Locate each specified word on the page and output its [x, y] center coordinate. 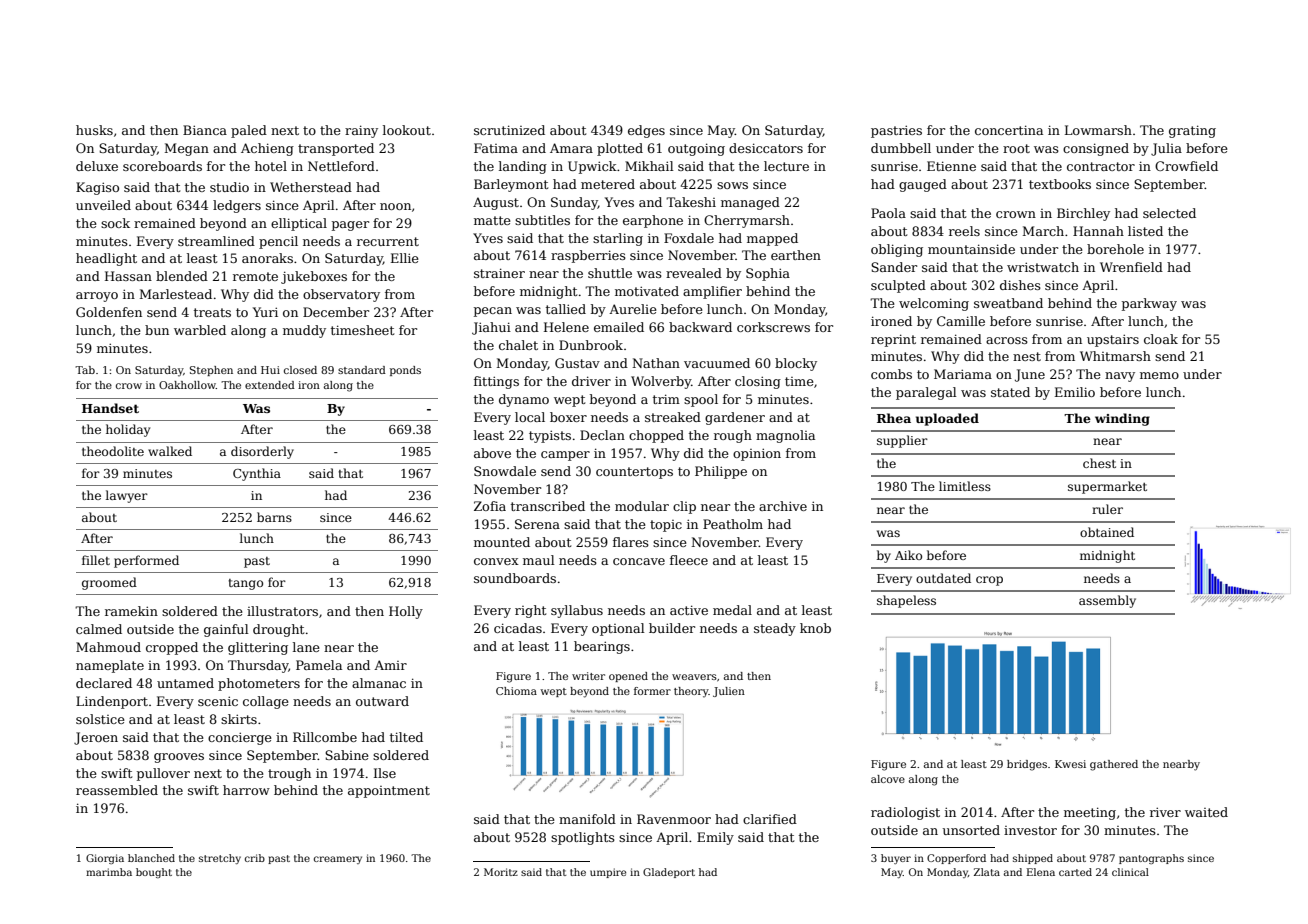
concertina [1009, 130]
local [530, 417]
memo [1159, 375]
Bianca [205, 130]
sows [732, 185]
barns [274, 517]
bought [154, 873]
